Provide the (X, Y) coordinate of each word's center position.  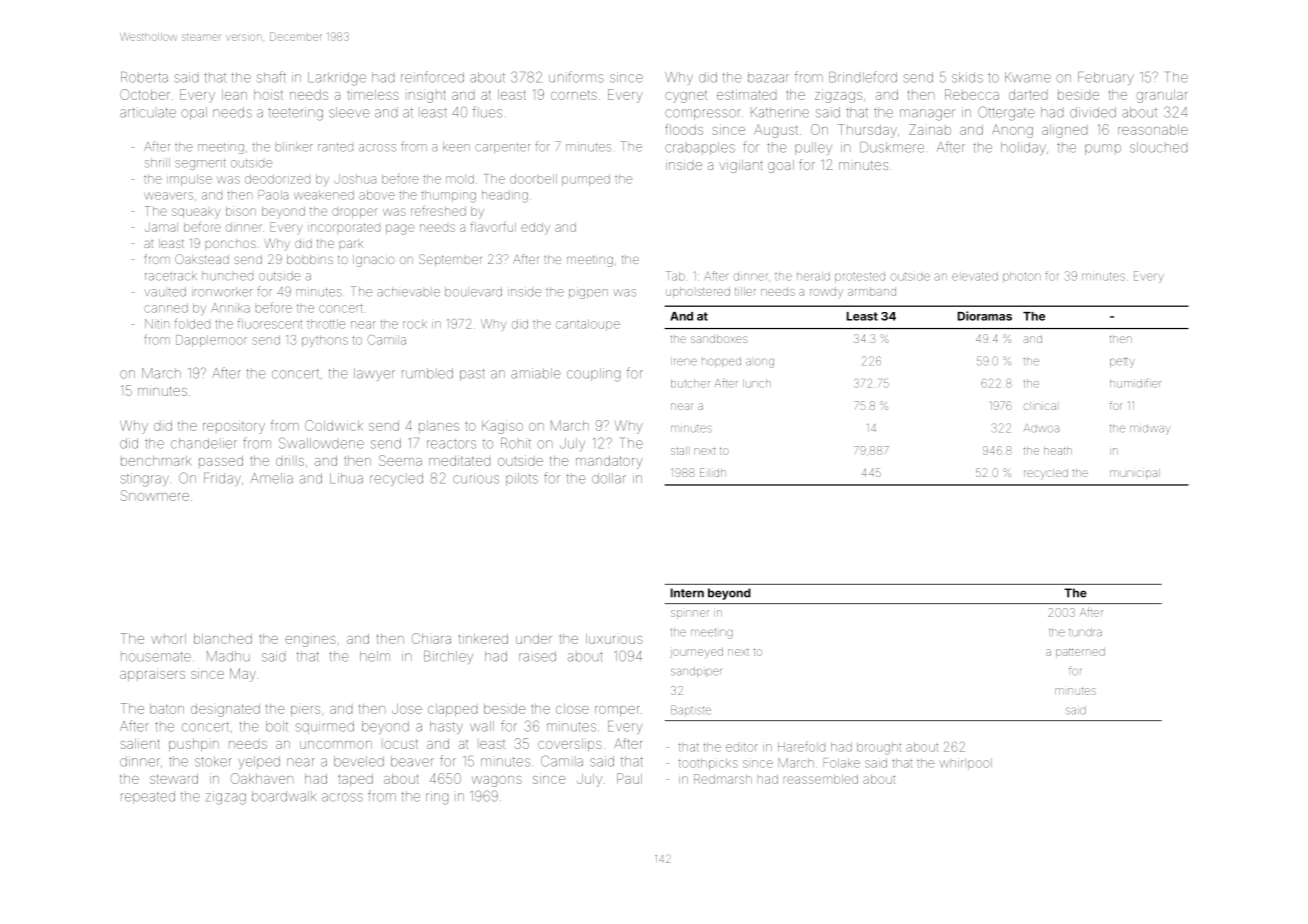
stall (679, 451)
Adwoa (1041, 428)
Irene (684, 361)
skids (967, 77)
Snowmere (155, 495)
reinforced (432, 77)
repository (234, 427)
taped (355, 780)
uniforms (576, 77)
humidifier (1135, 383)
